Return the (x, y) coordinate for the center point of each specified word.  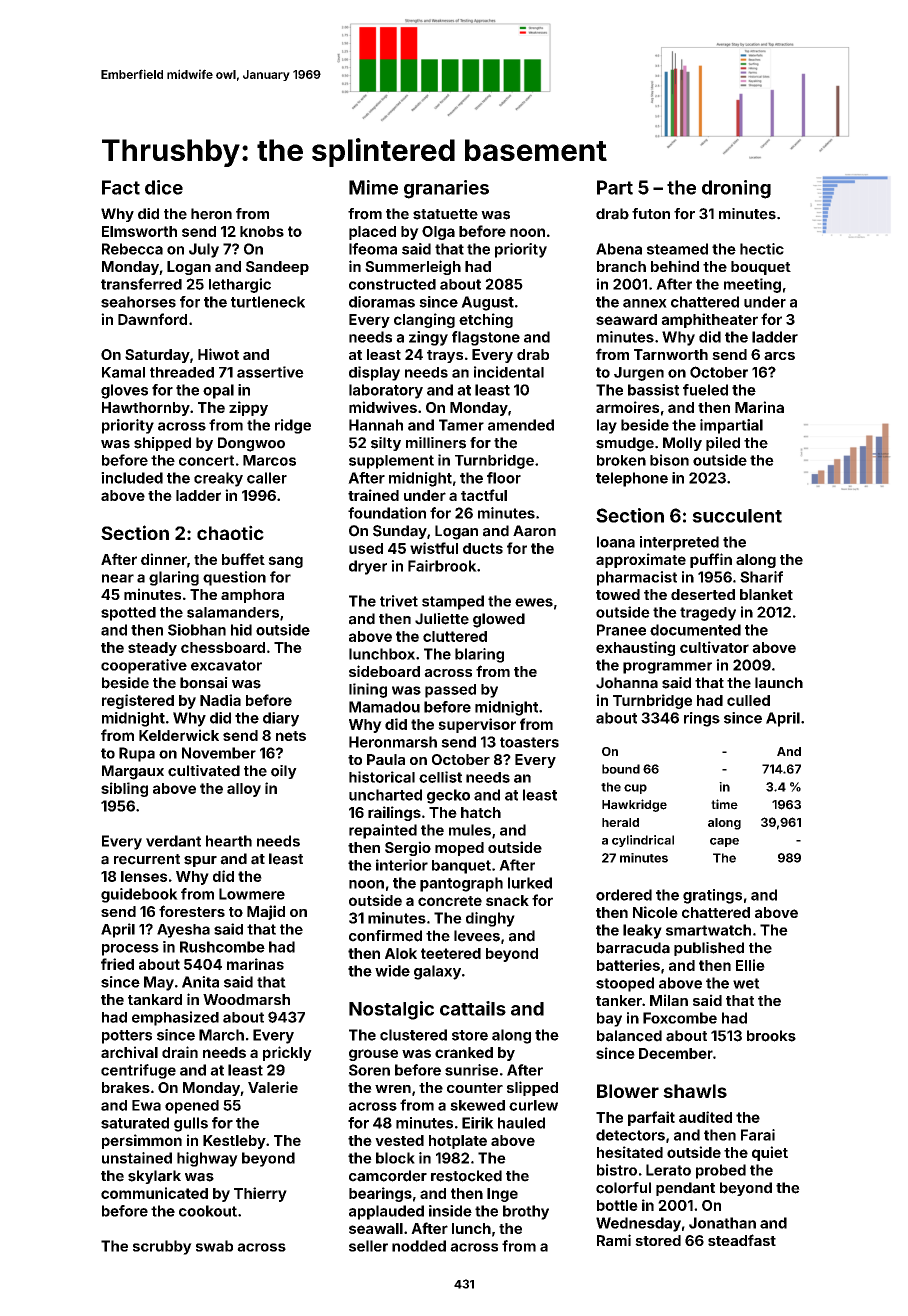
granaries (446, 189)
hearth (229, 841)
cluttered (455, 636)
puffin (711, 560)
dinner (164, 559)
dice (164, 187)
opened (192, 1107)
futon (651, 214)
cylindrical (643, 841)
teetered (451, 953)
